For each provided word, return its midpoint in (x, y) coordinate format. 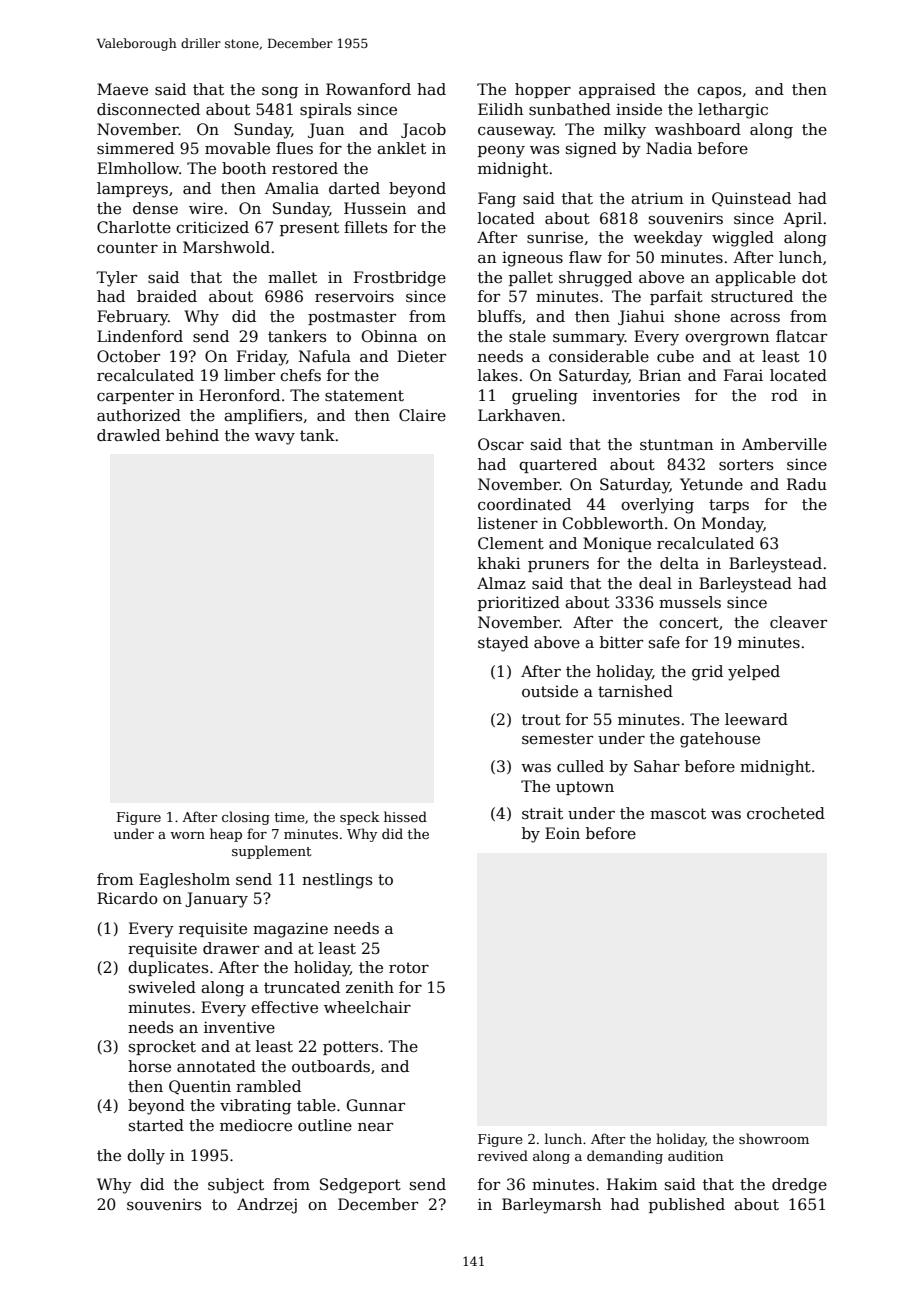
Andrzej (267, 1206)
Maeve (122, 89)
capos (719, 92)
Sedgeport (360, 1186)
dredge (799, 1186)
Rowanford (368, 89)
